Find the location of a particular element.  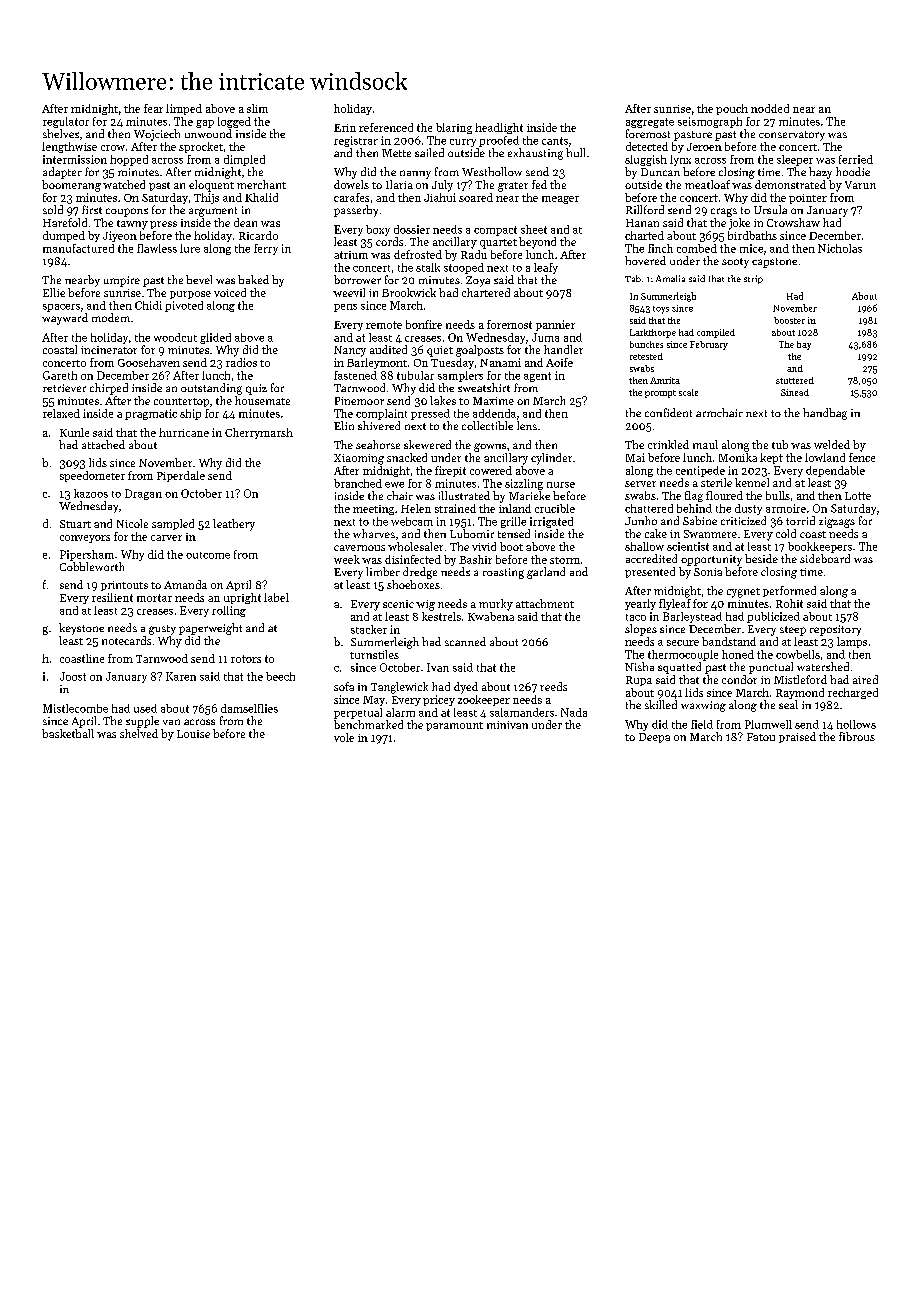

hurricane is located at coordinates (184, 432).
